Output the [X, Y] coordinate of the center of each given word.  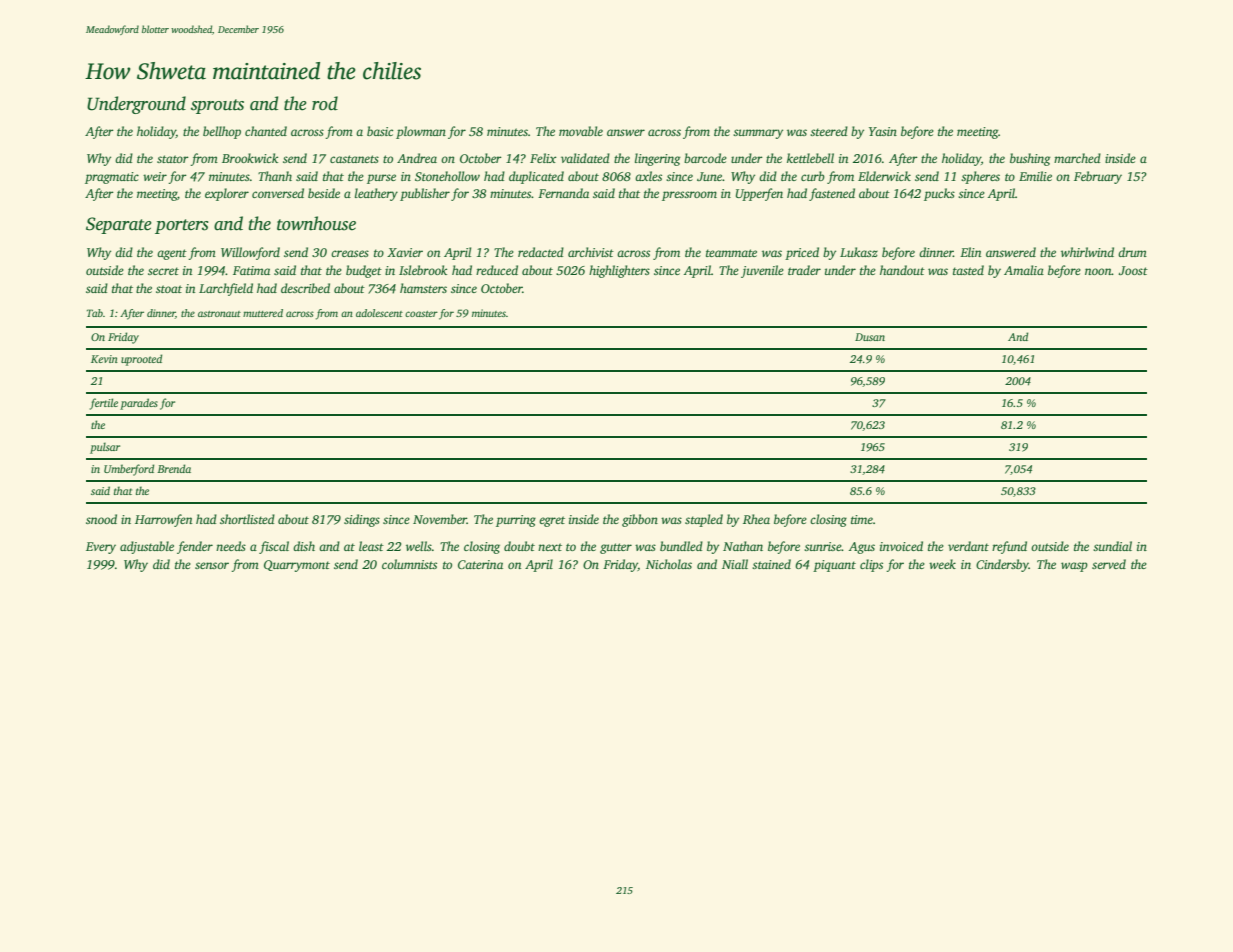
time [862, 519]
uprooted [141, 360]
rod [325, 103]
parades [139, 404]
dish [304, 546]
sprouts [217, 106]
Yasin [883, 131]
